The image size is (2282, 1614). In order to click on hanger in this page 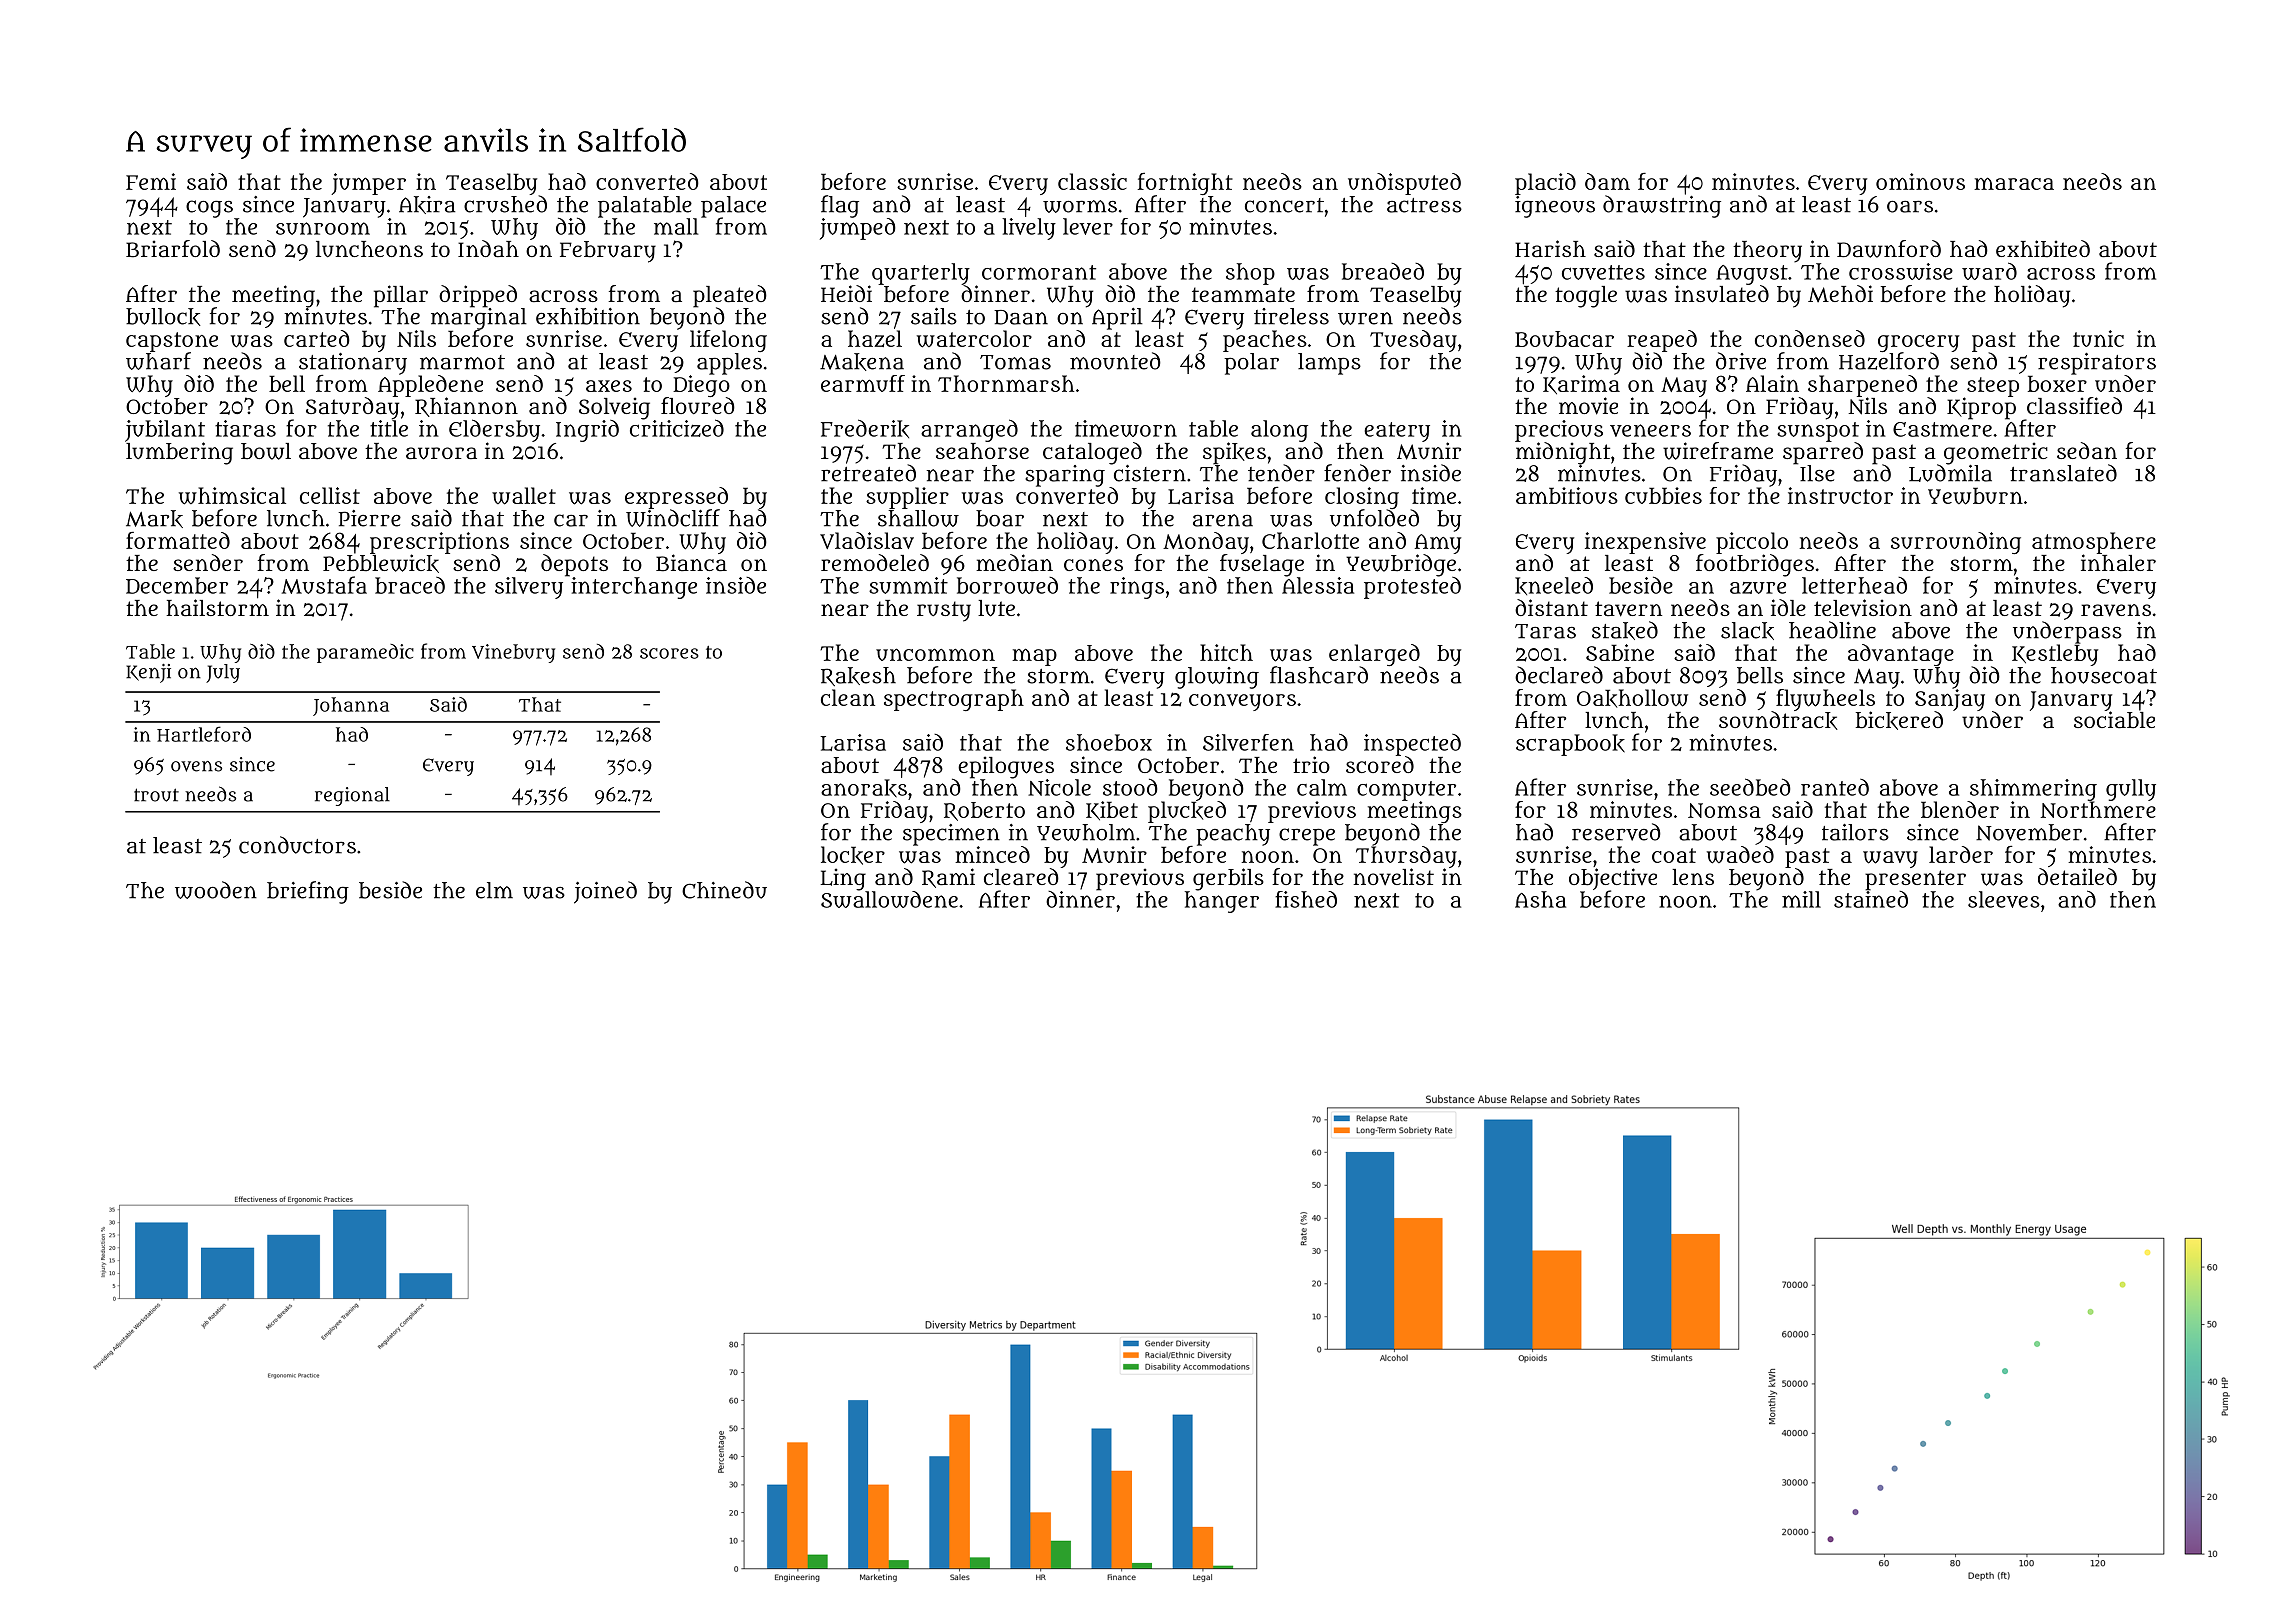, I will do `click(1222, 902)`.
